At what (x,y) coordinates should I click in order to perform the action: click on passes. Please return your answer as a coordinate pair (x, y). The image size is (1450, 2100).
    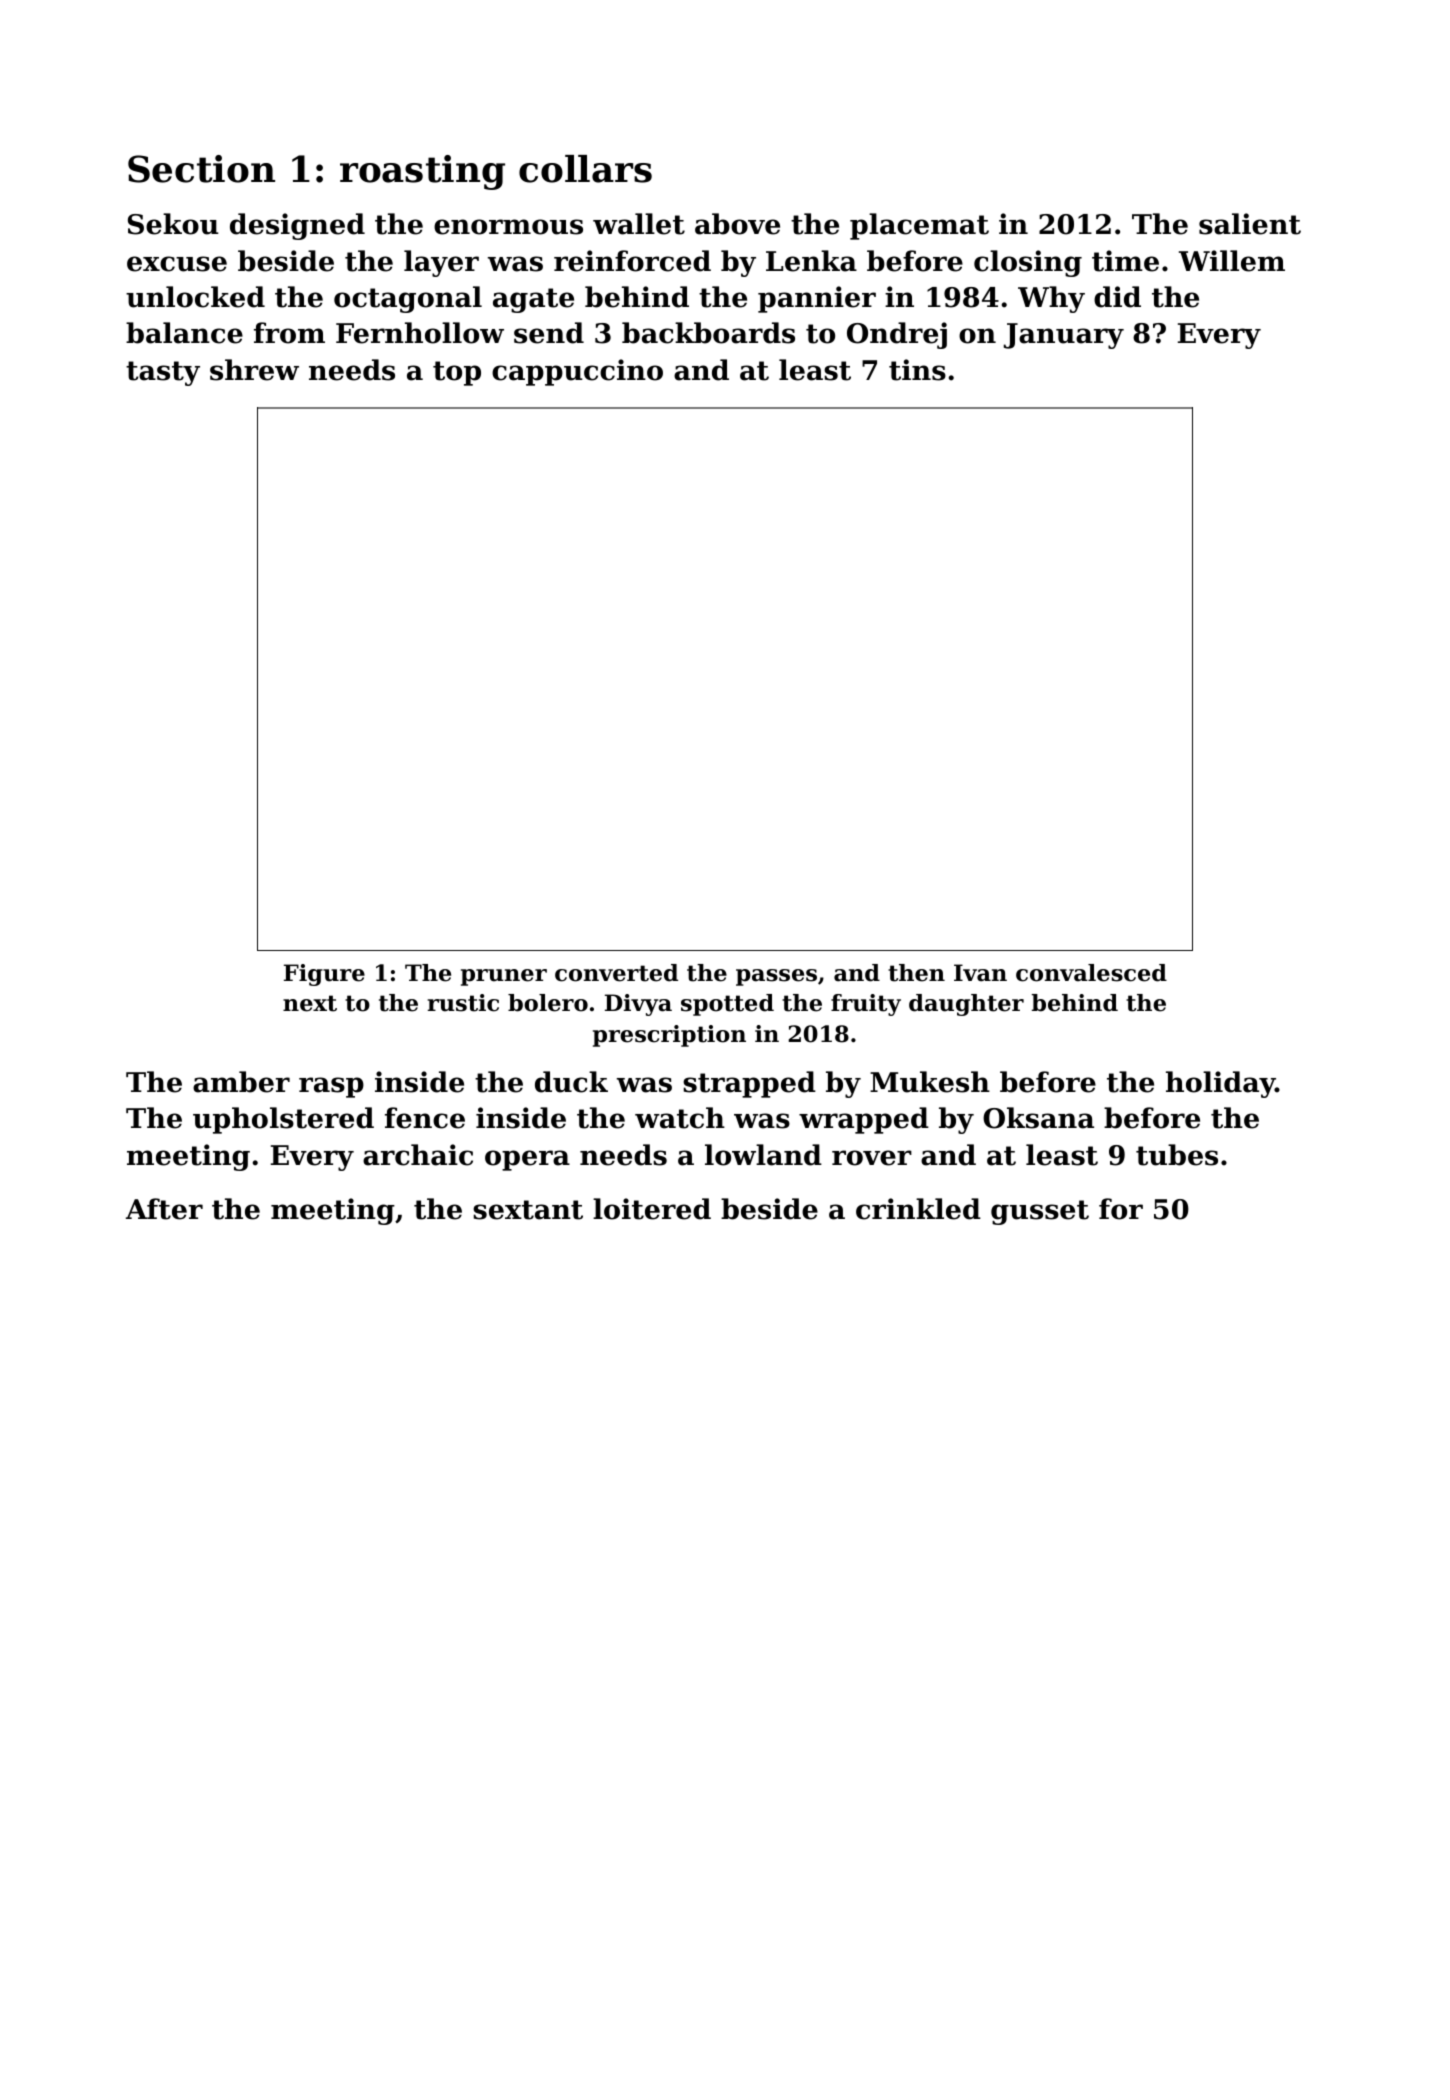
    Looking at the image, I should click on (776, 977).
